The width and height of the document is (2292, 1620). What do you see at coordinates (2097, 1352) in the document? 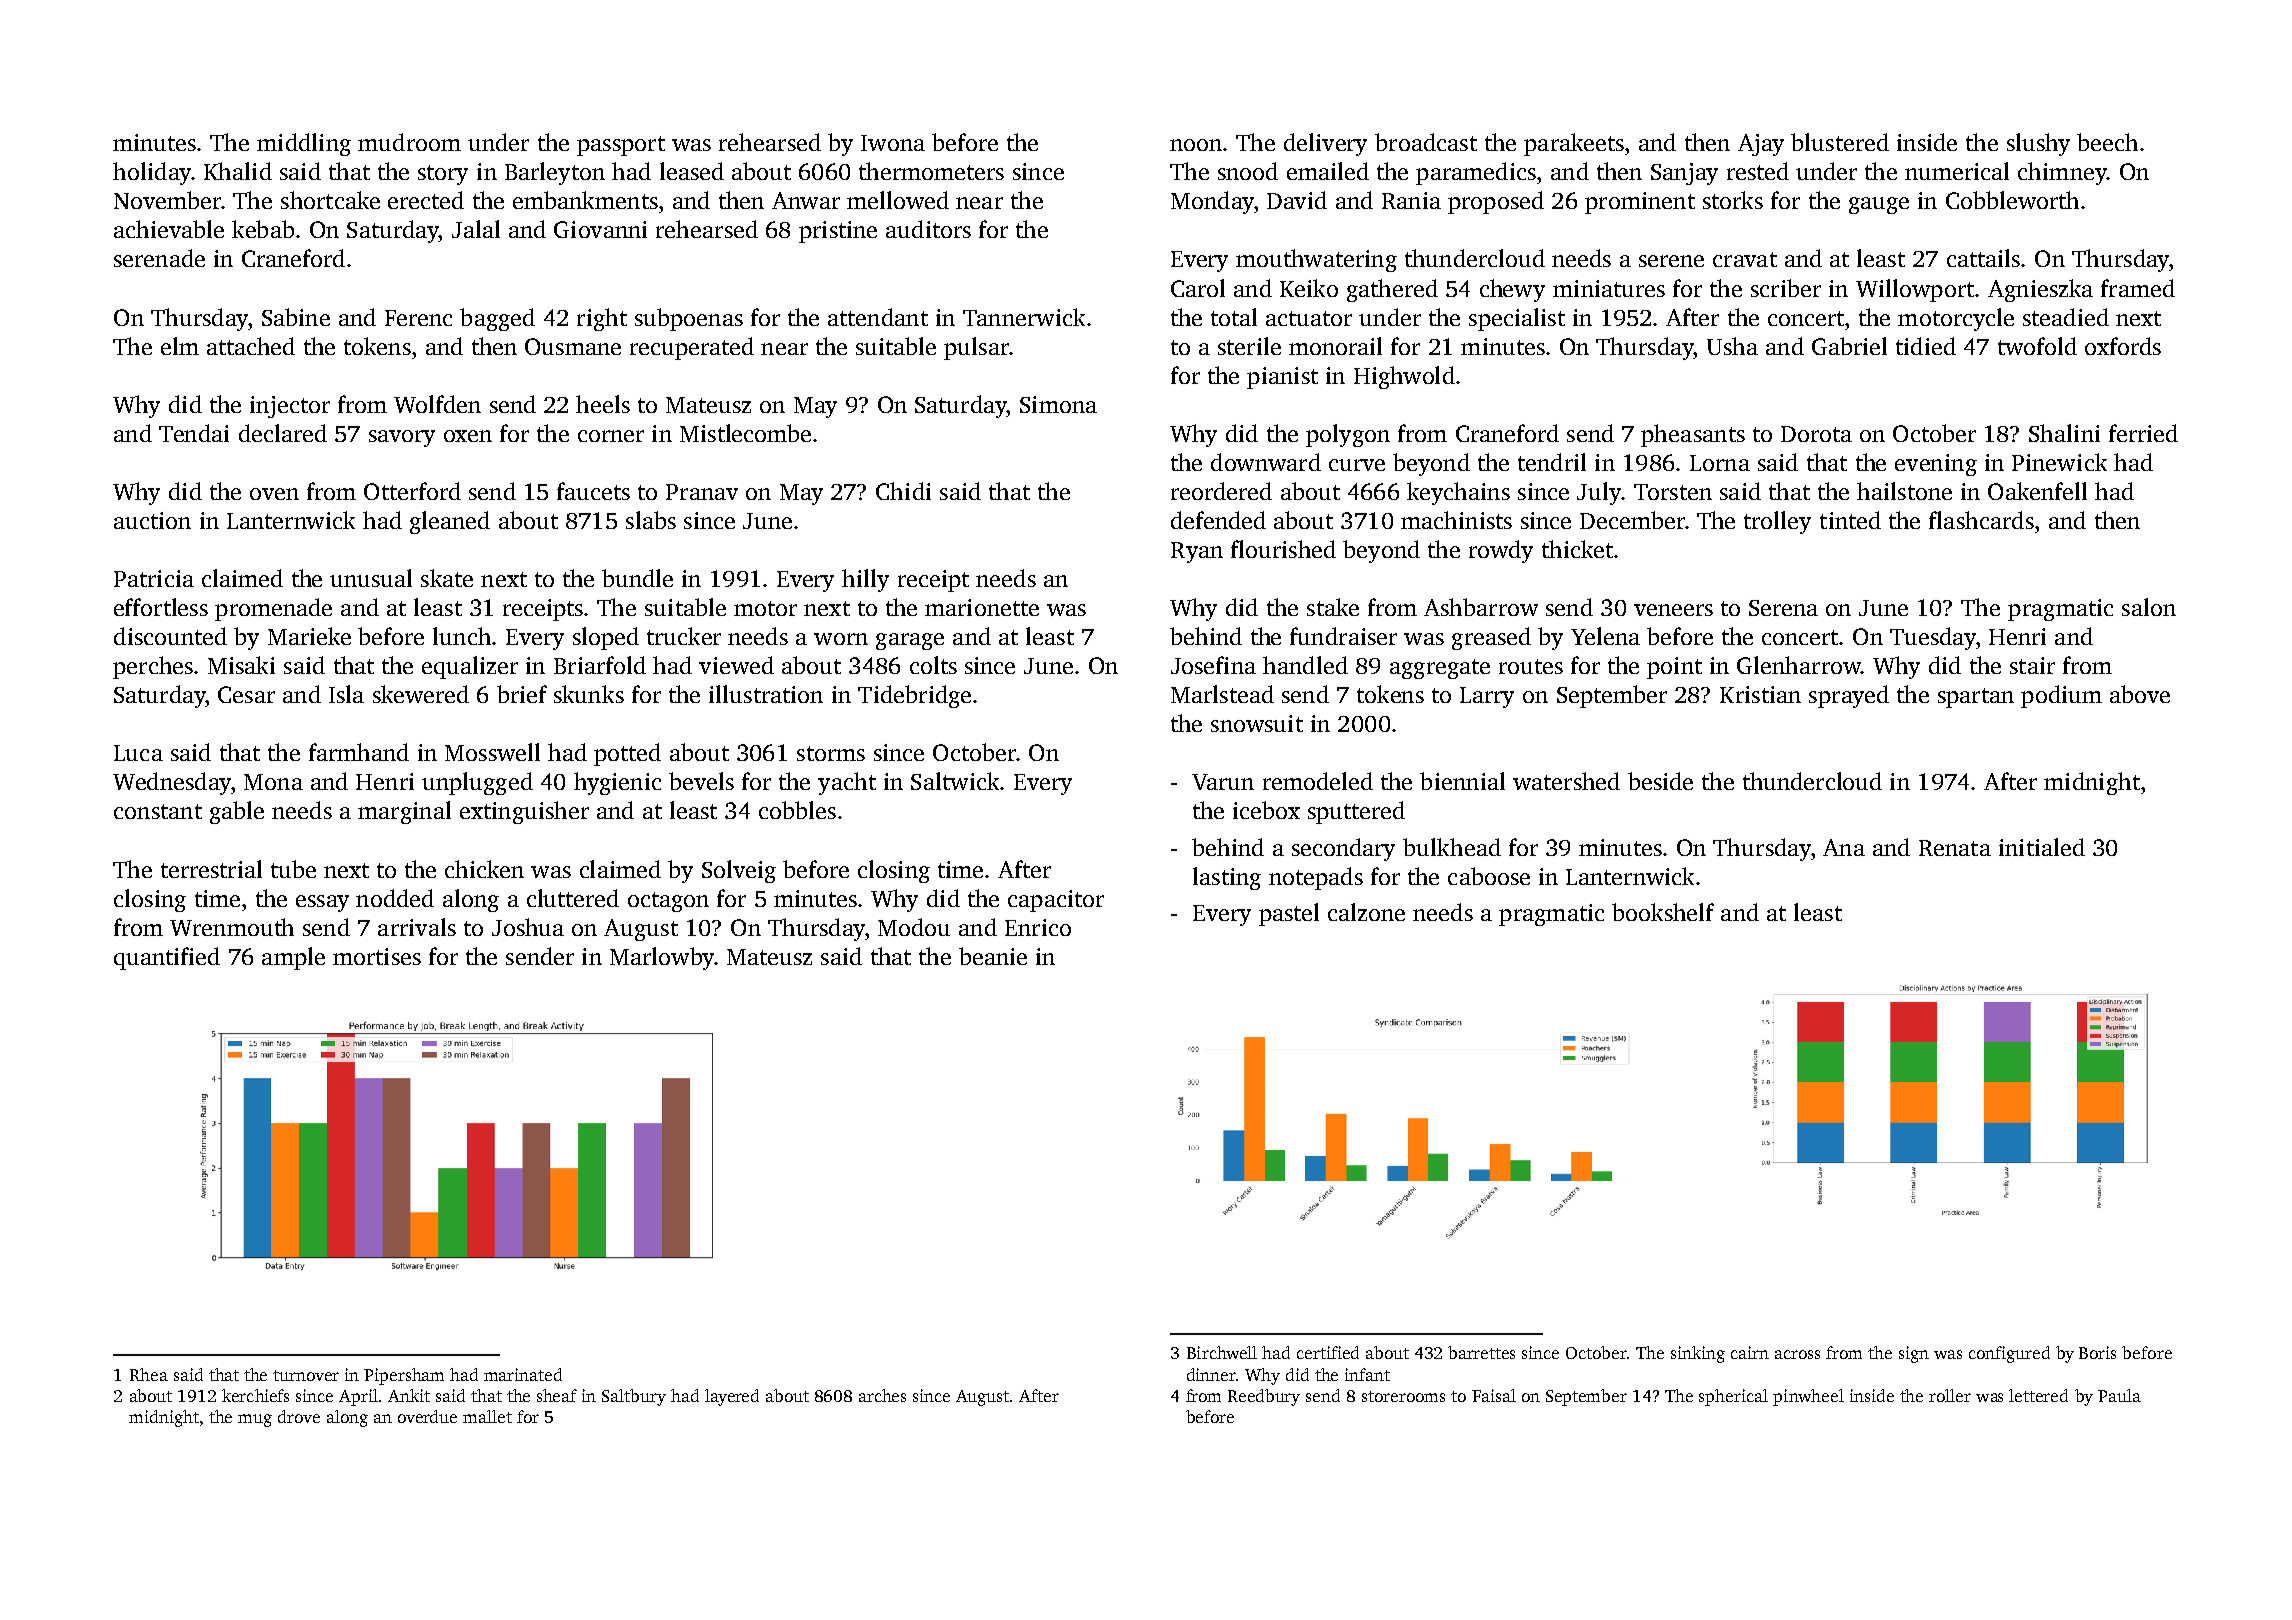
I see `Boris` at bounding box center [2097, 1352].
